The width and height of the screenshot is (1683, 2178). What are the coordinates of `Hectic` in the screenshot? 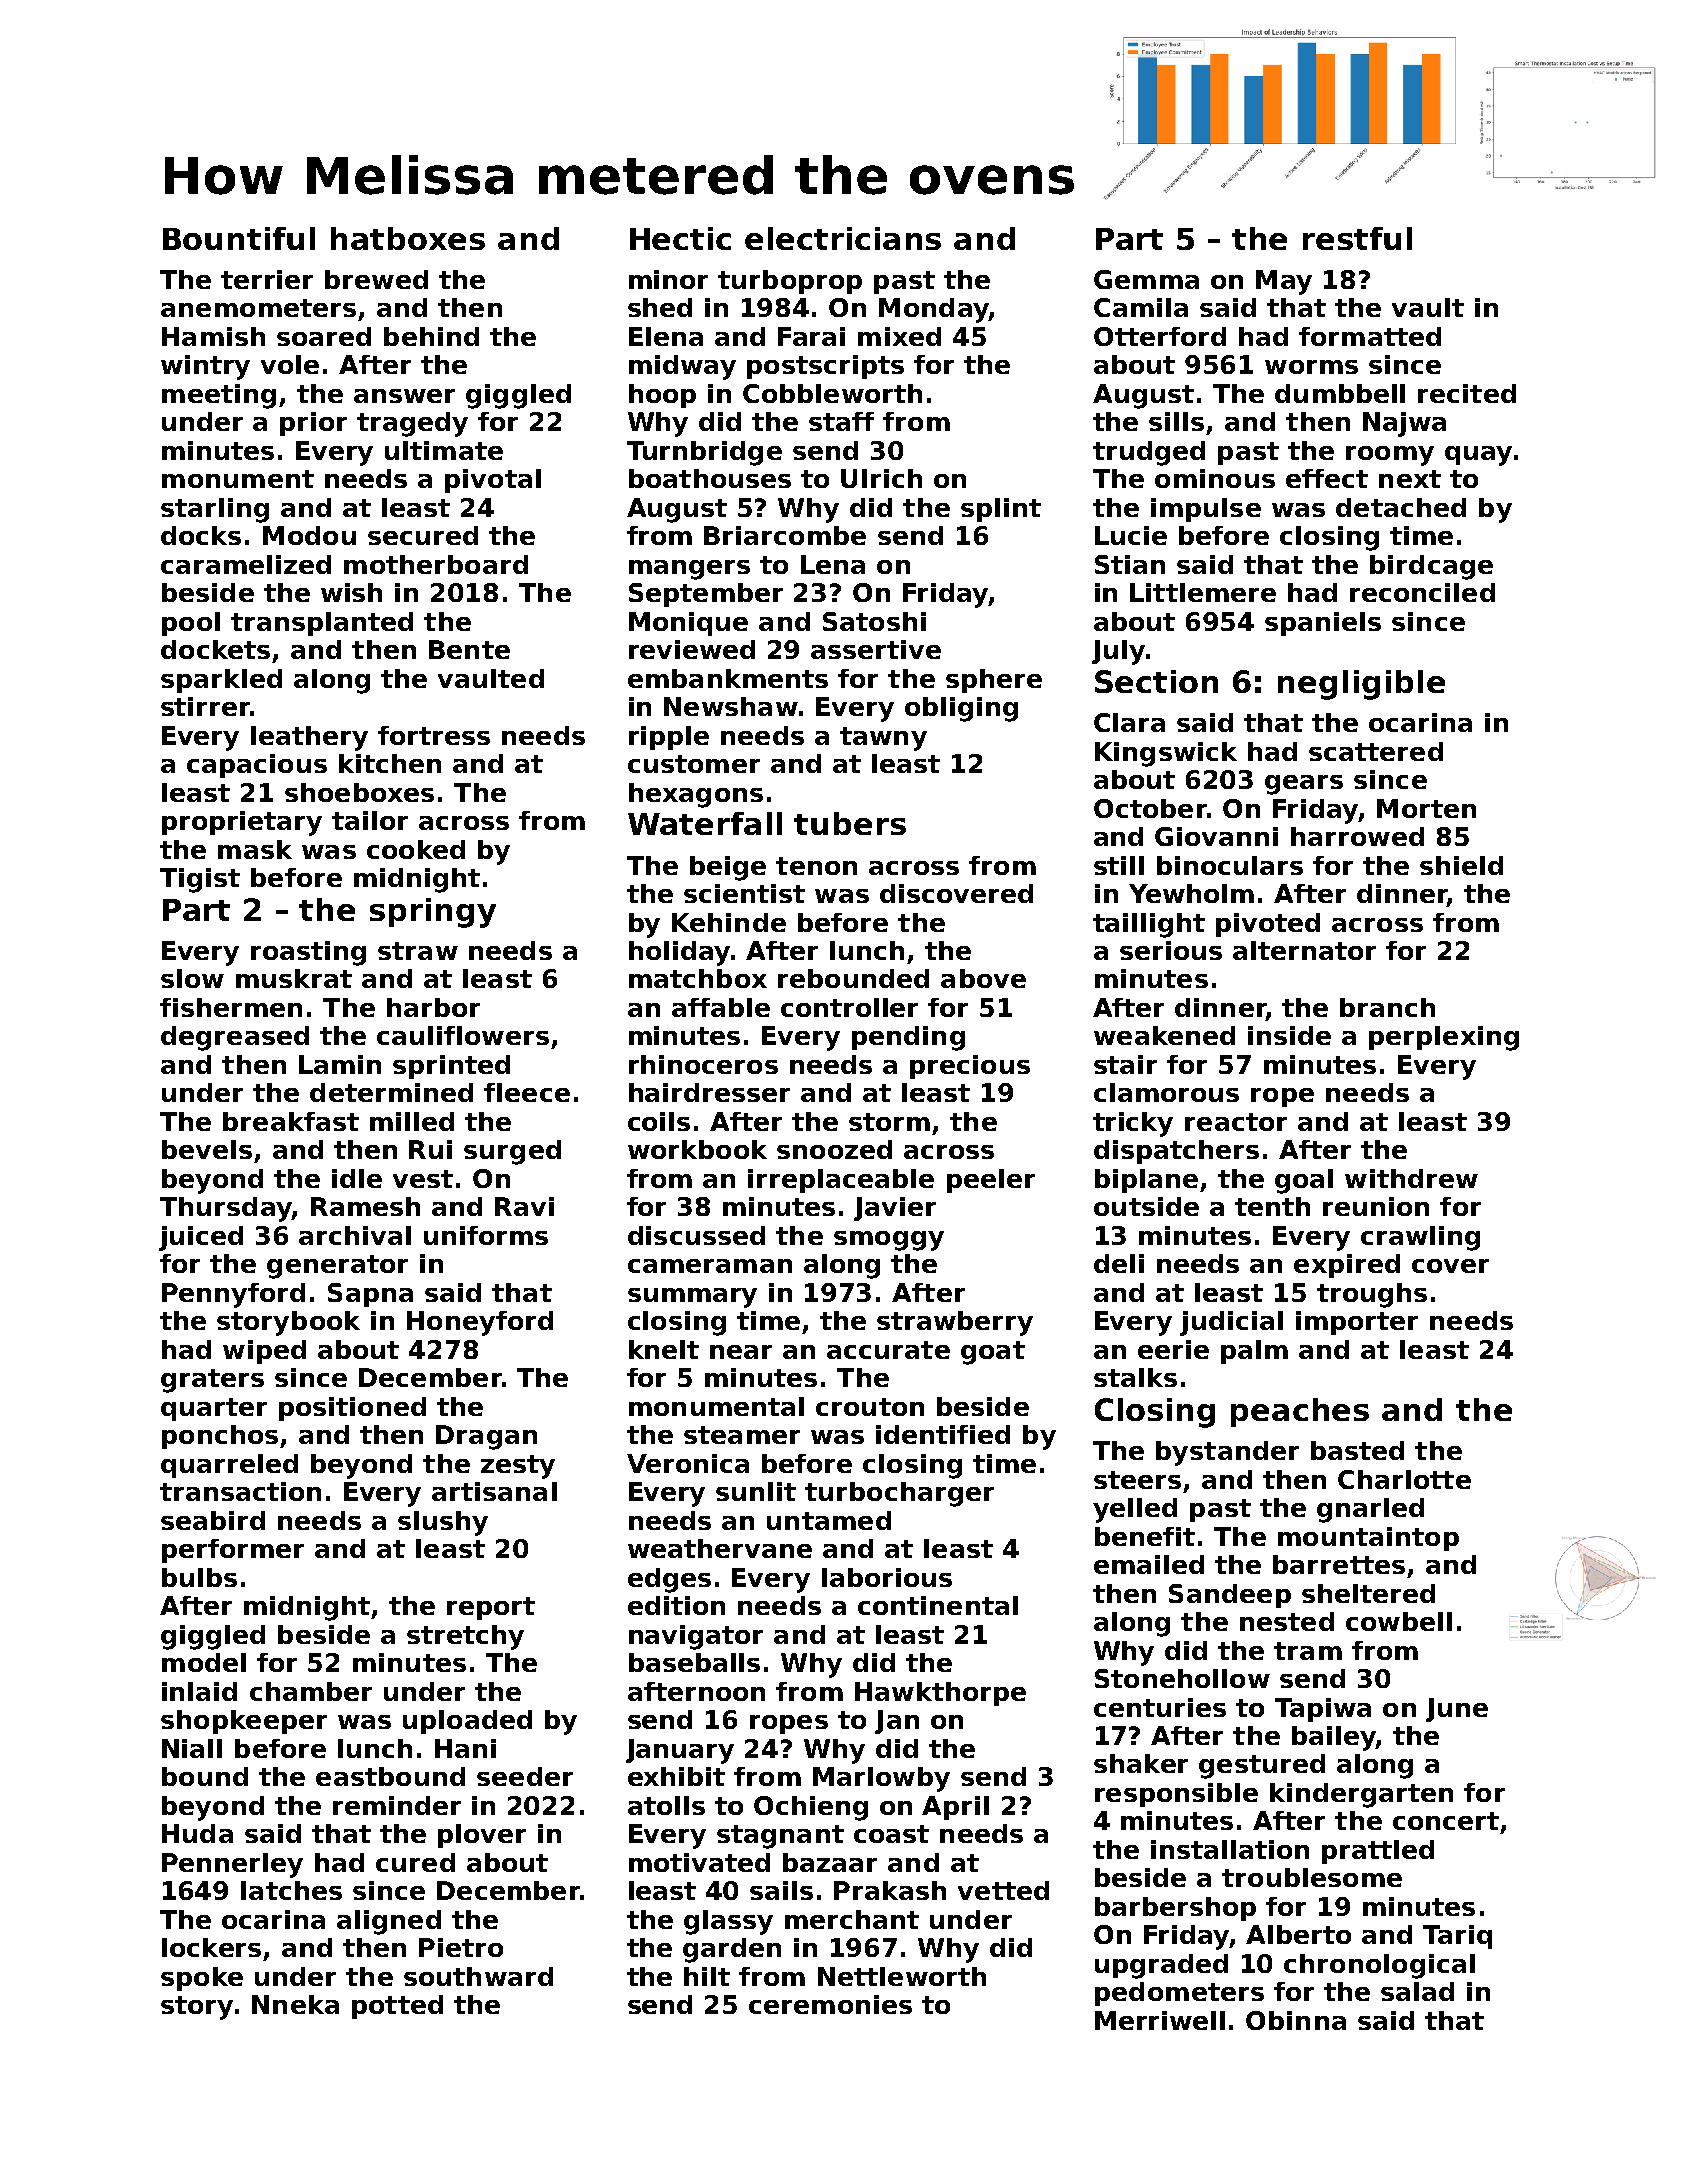 It's located at (680, 238).
